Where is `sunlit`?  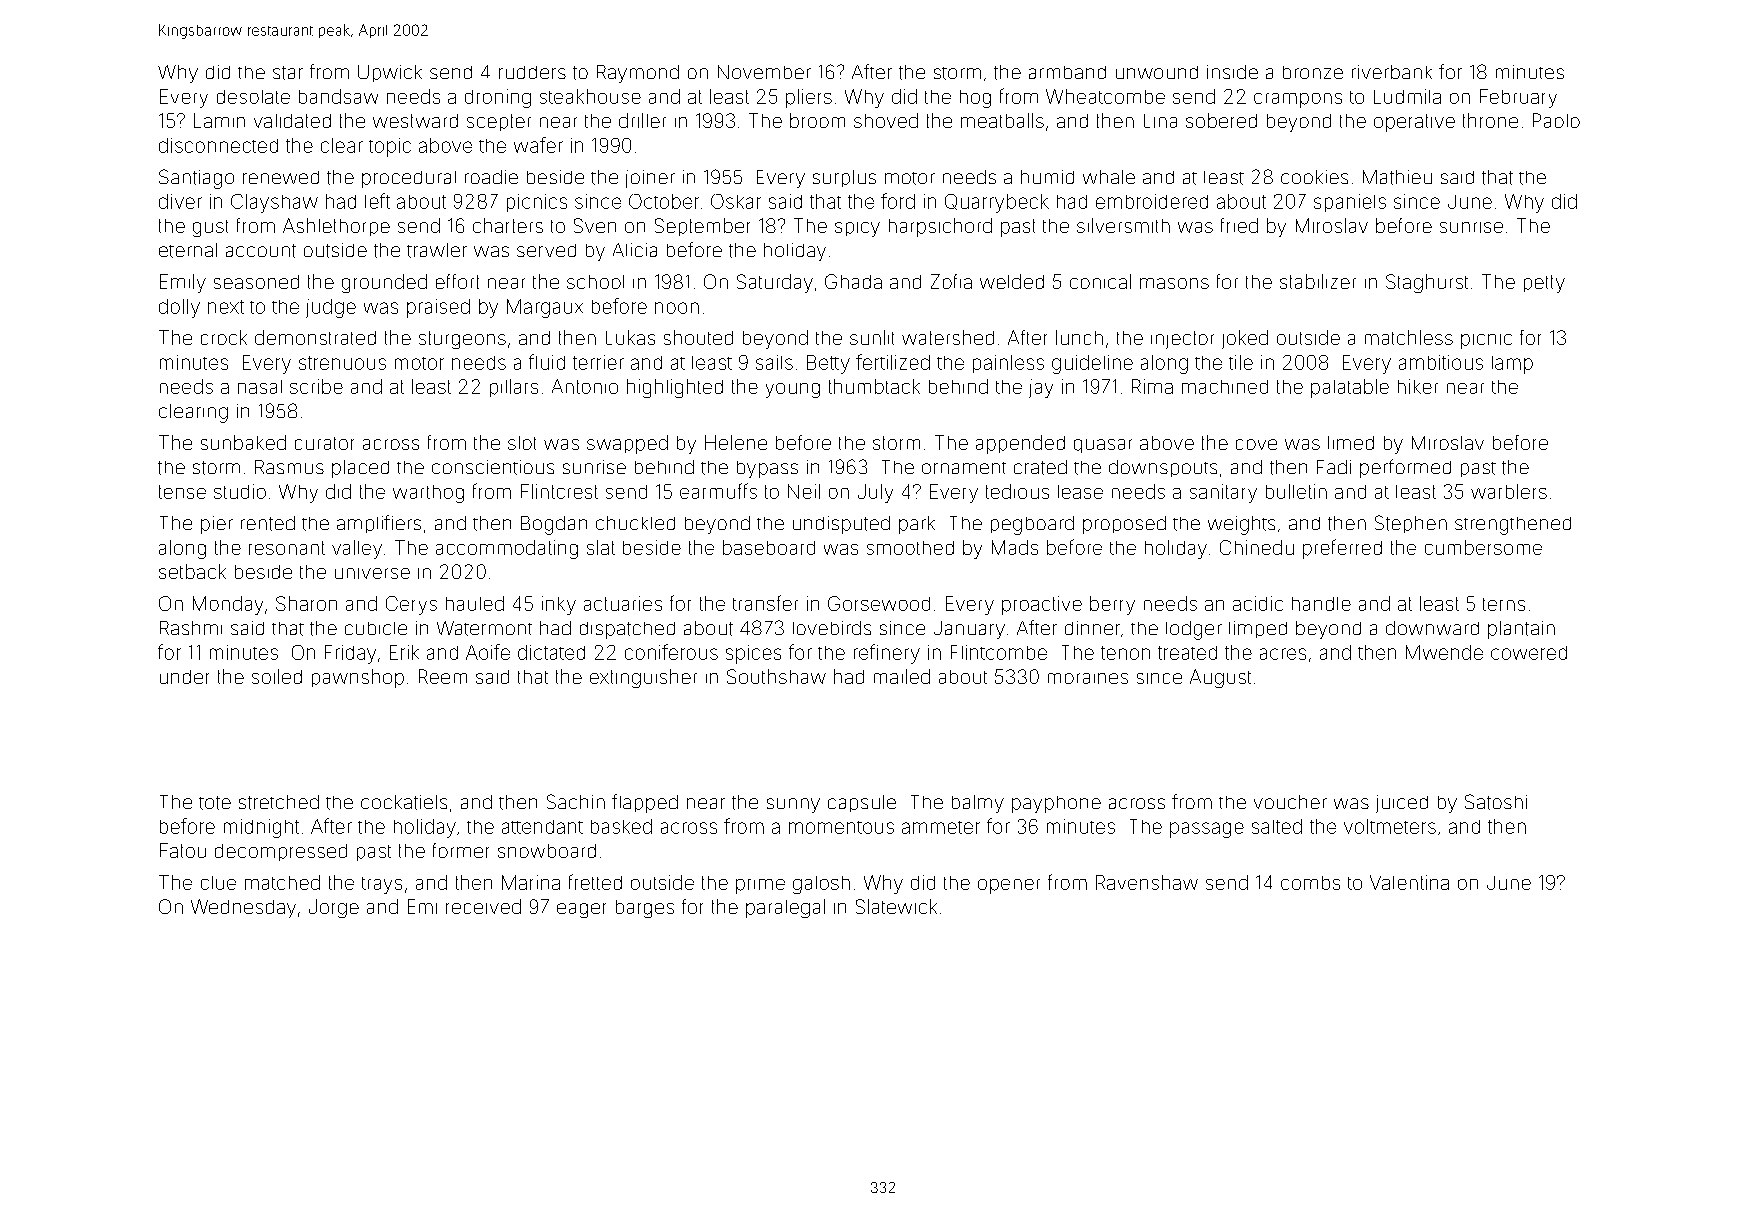 sunlit is located at coordinates (872, 337).
